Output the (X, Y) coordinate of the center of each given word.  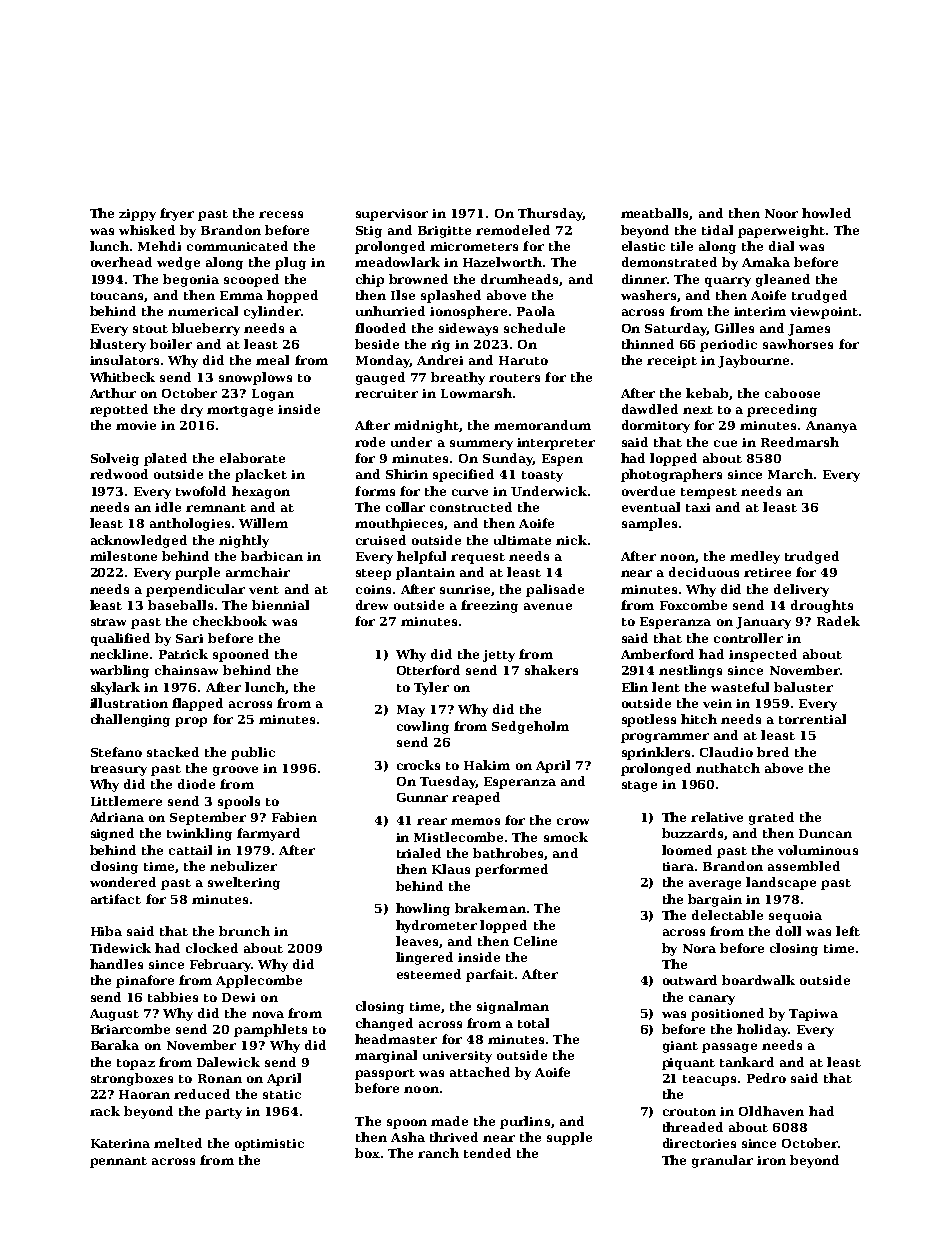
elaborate (252, 458)
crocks (418, 765)
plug (290, 263)
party (223, 1113)
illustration (129, 703)
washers (648, 295)
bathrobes (508, 853)
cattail (190, 850)
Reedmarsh (800, 442)
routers (514, 378)
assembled (804, 866)
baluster (803, 687)
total (533, 1023)
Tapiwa (813, 1015)
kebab (707, 393)
